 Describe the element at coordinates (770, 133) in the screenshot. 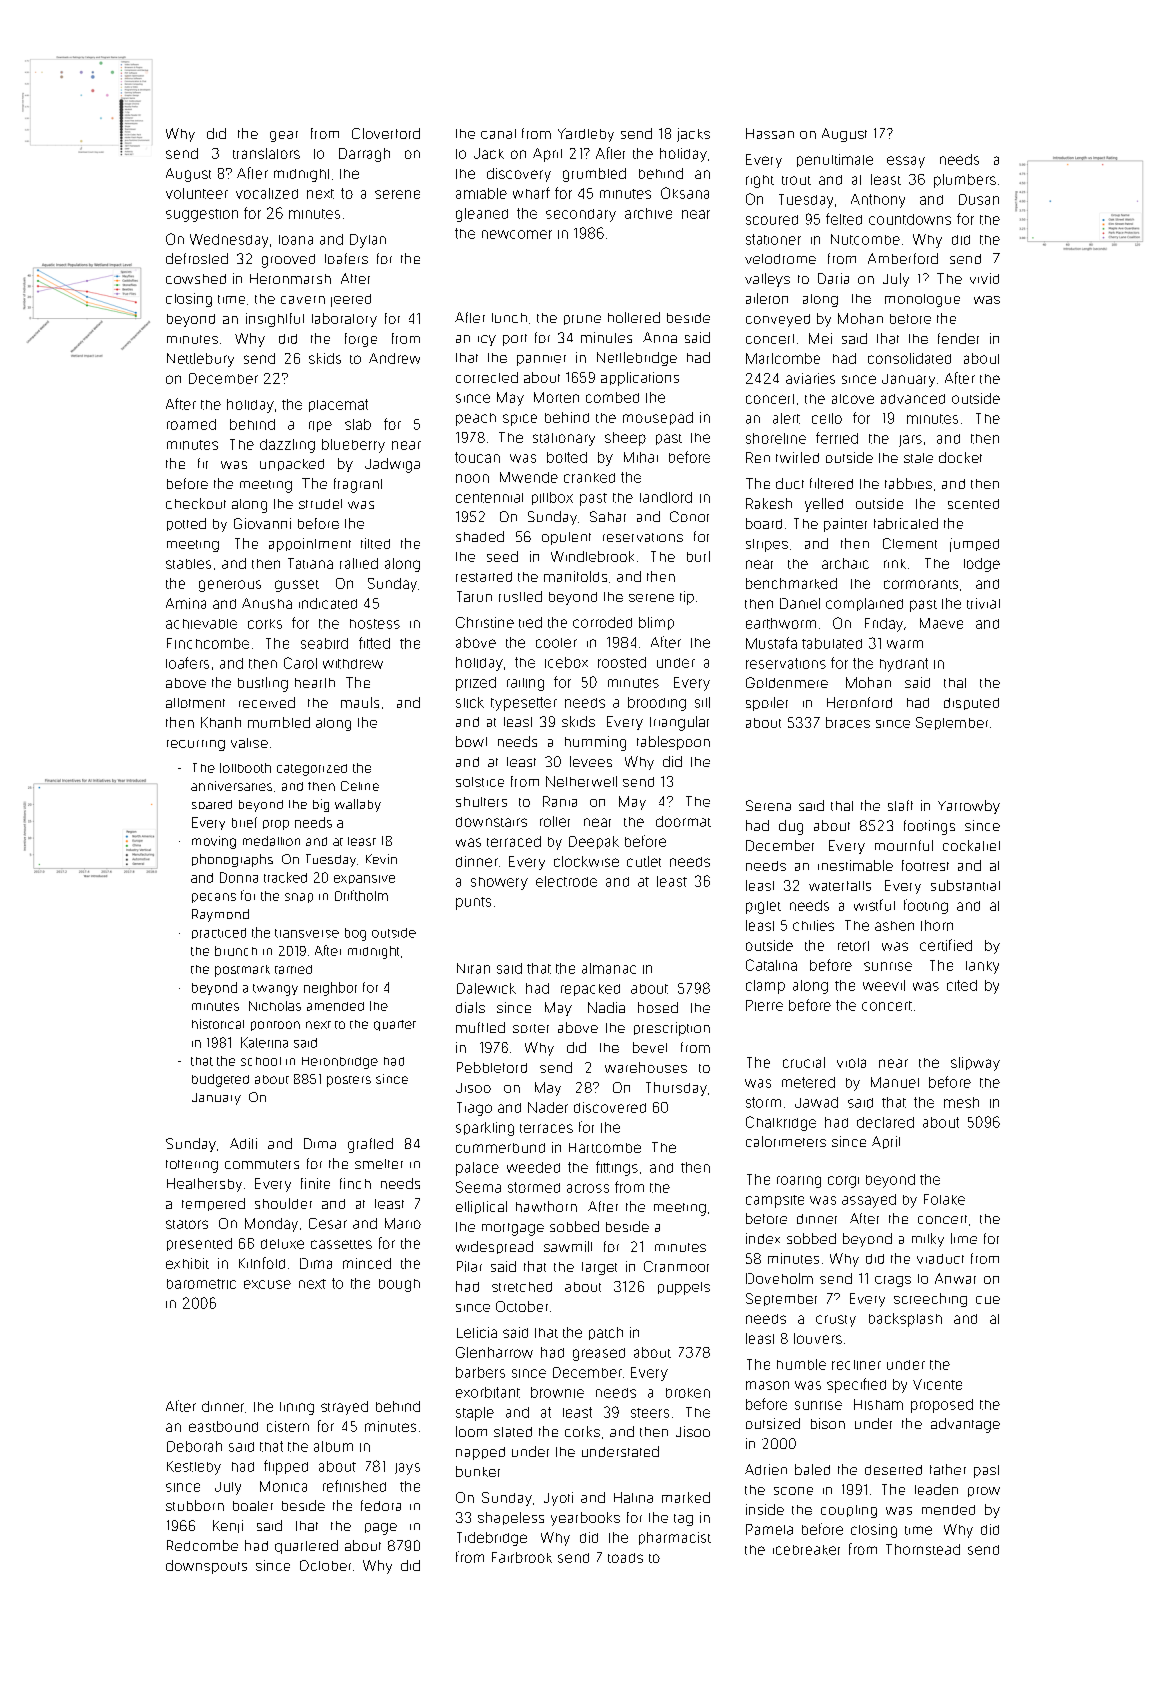

I see `Hassan` at that location.
